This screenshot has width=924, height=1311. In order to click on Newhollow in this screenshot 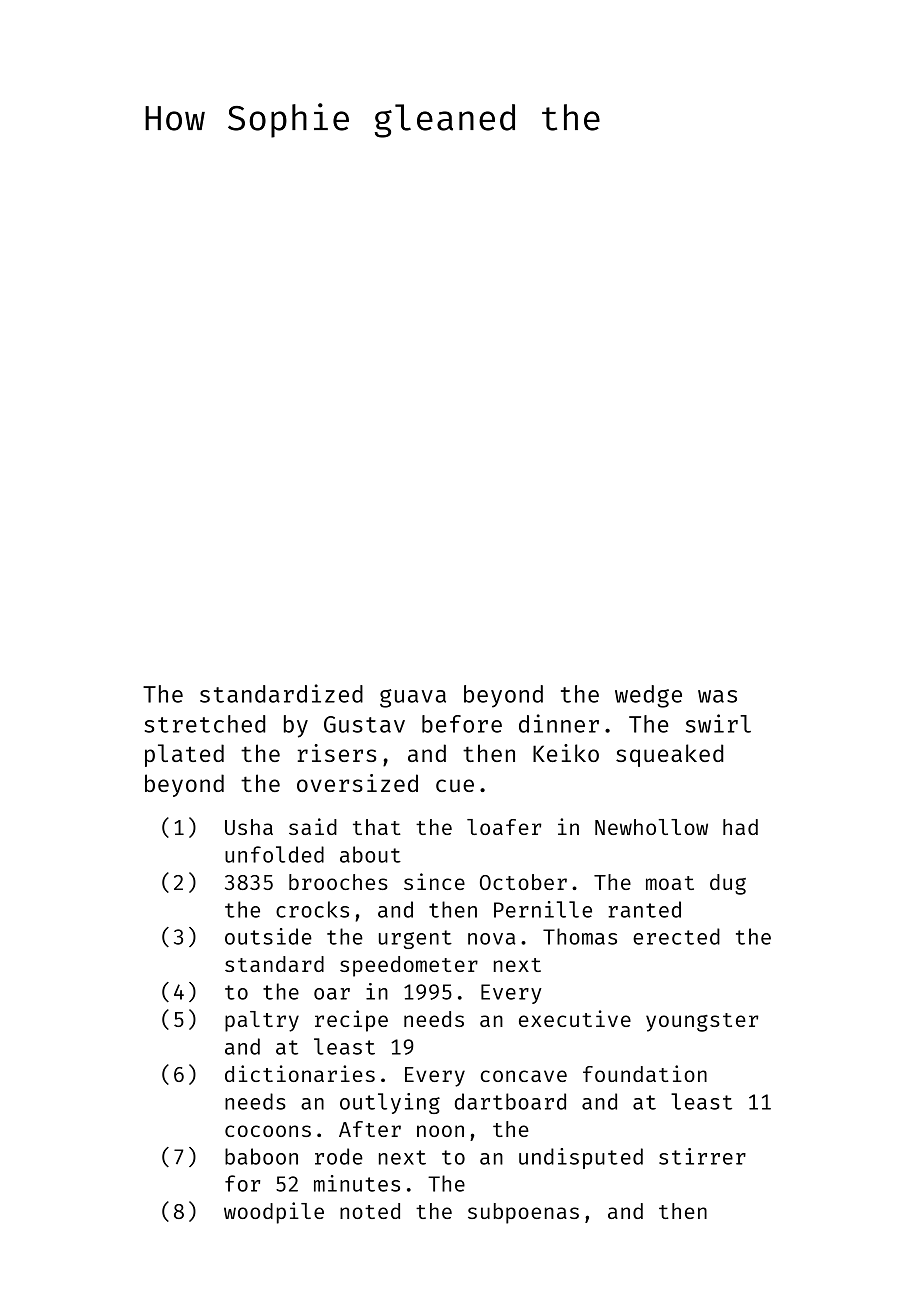, I will do `click(651, 827)`.
